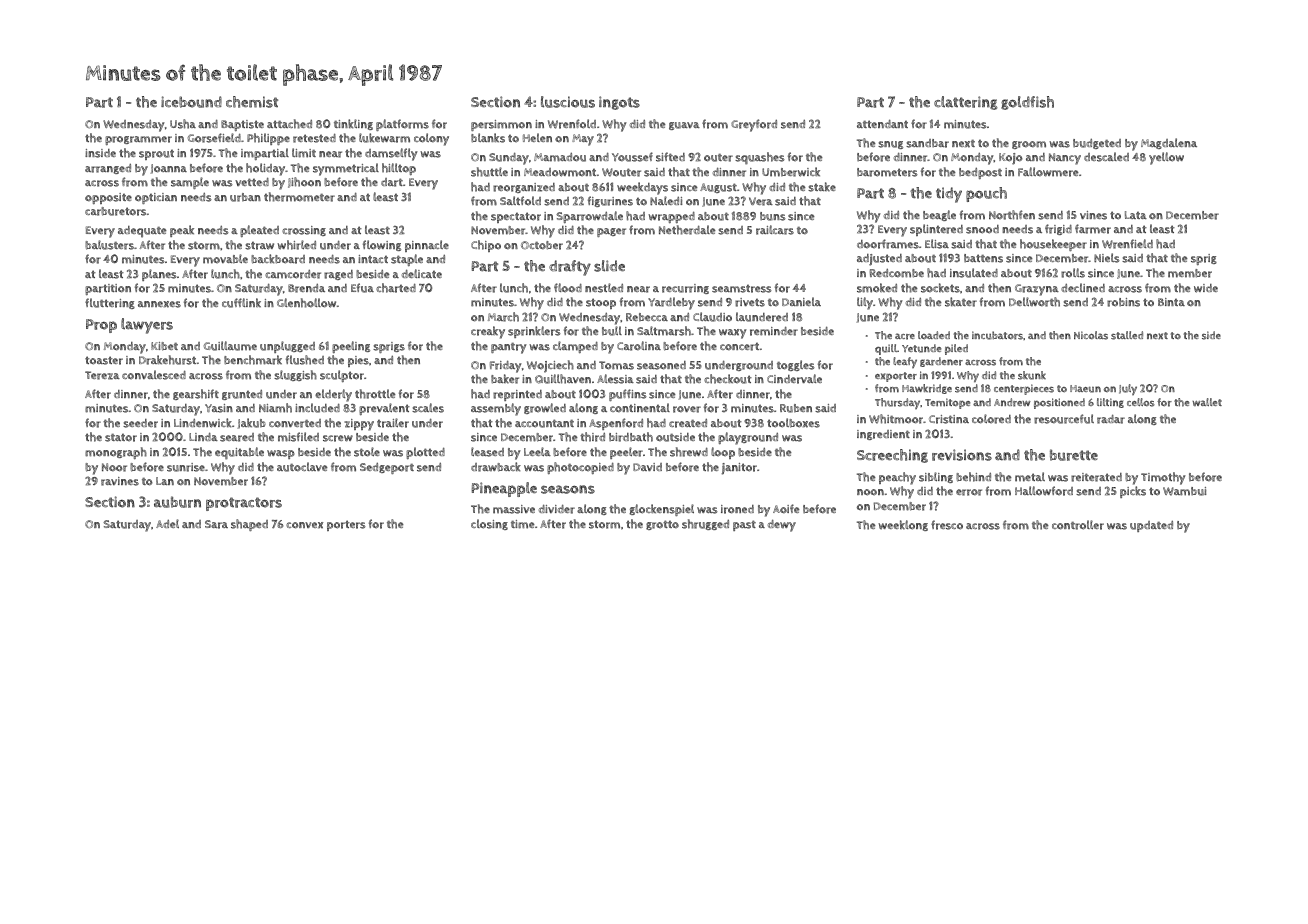 The width and height of the screenshot is (1308, 924). I want to click on pantry, so click(509, 348).
